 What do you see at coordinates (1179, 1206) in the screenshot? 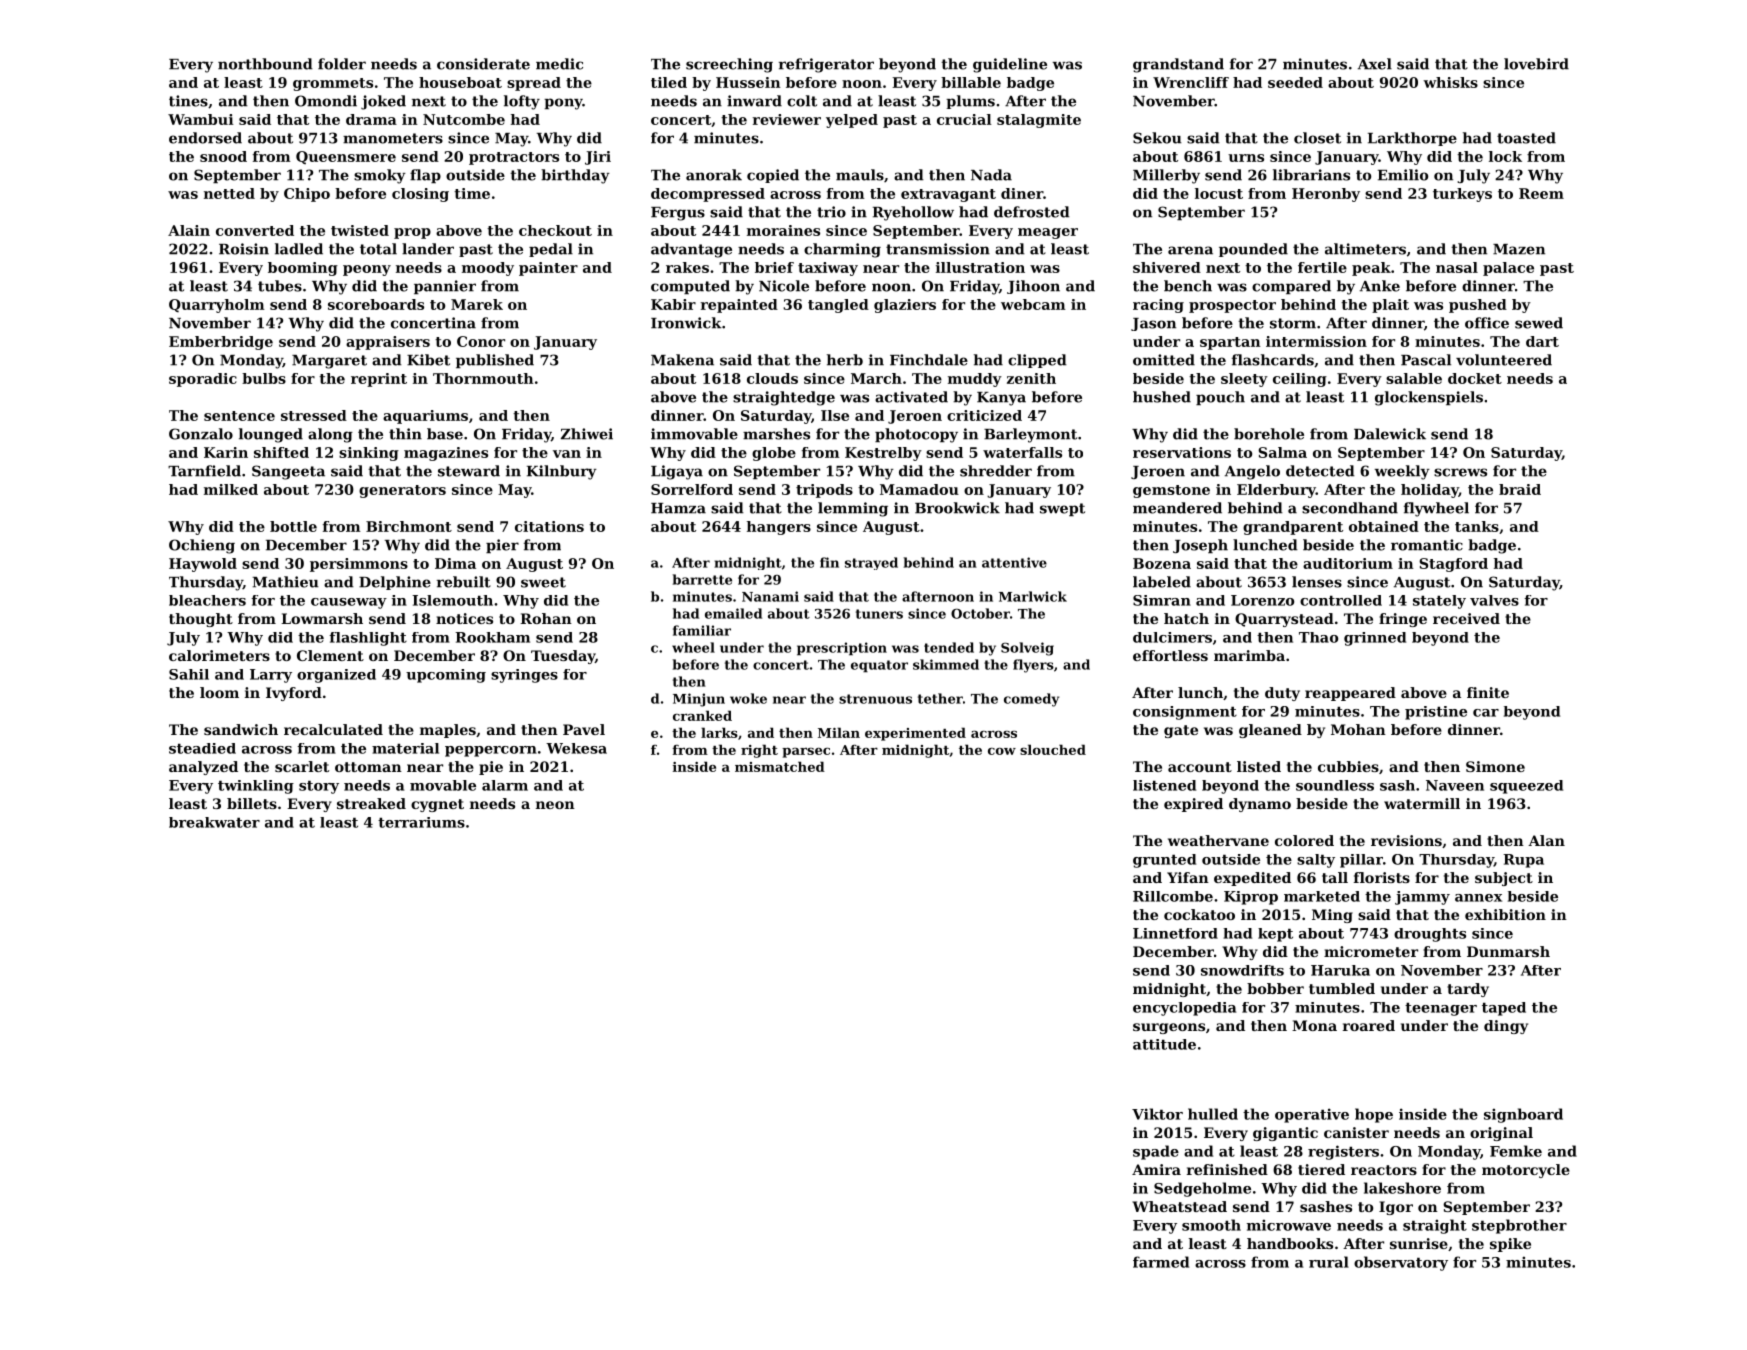
I see `Wheatstead` at bounding box center [1179, 1206].
